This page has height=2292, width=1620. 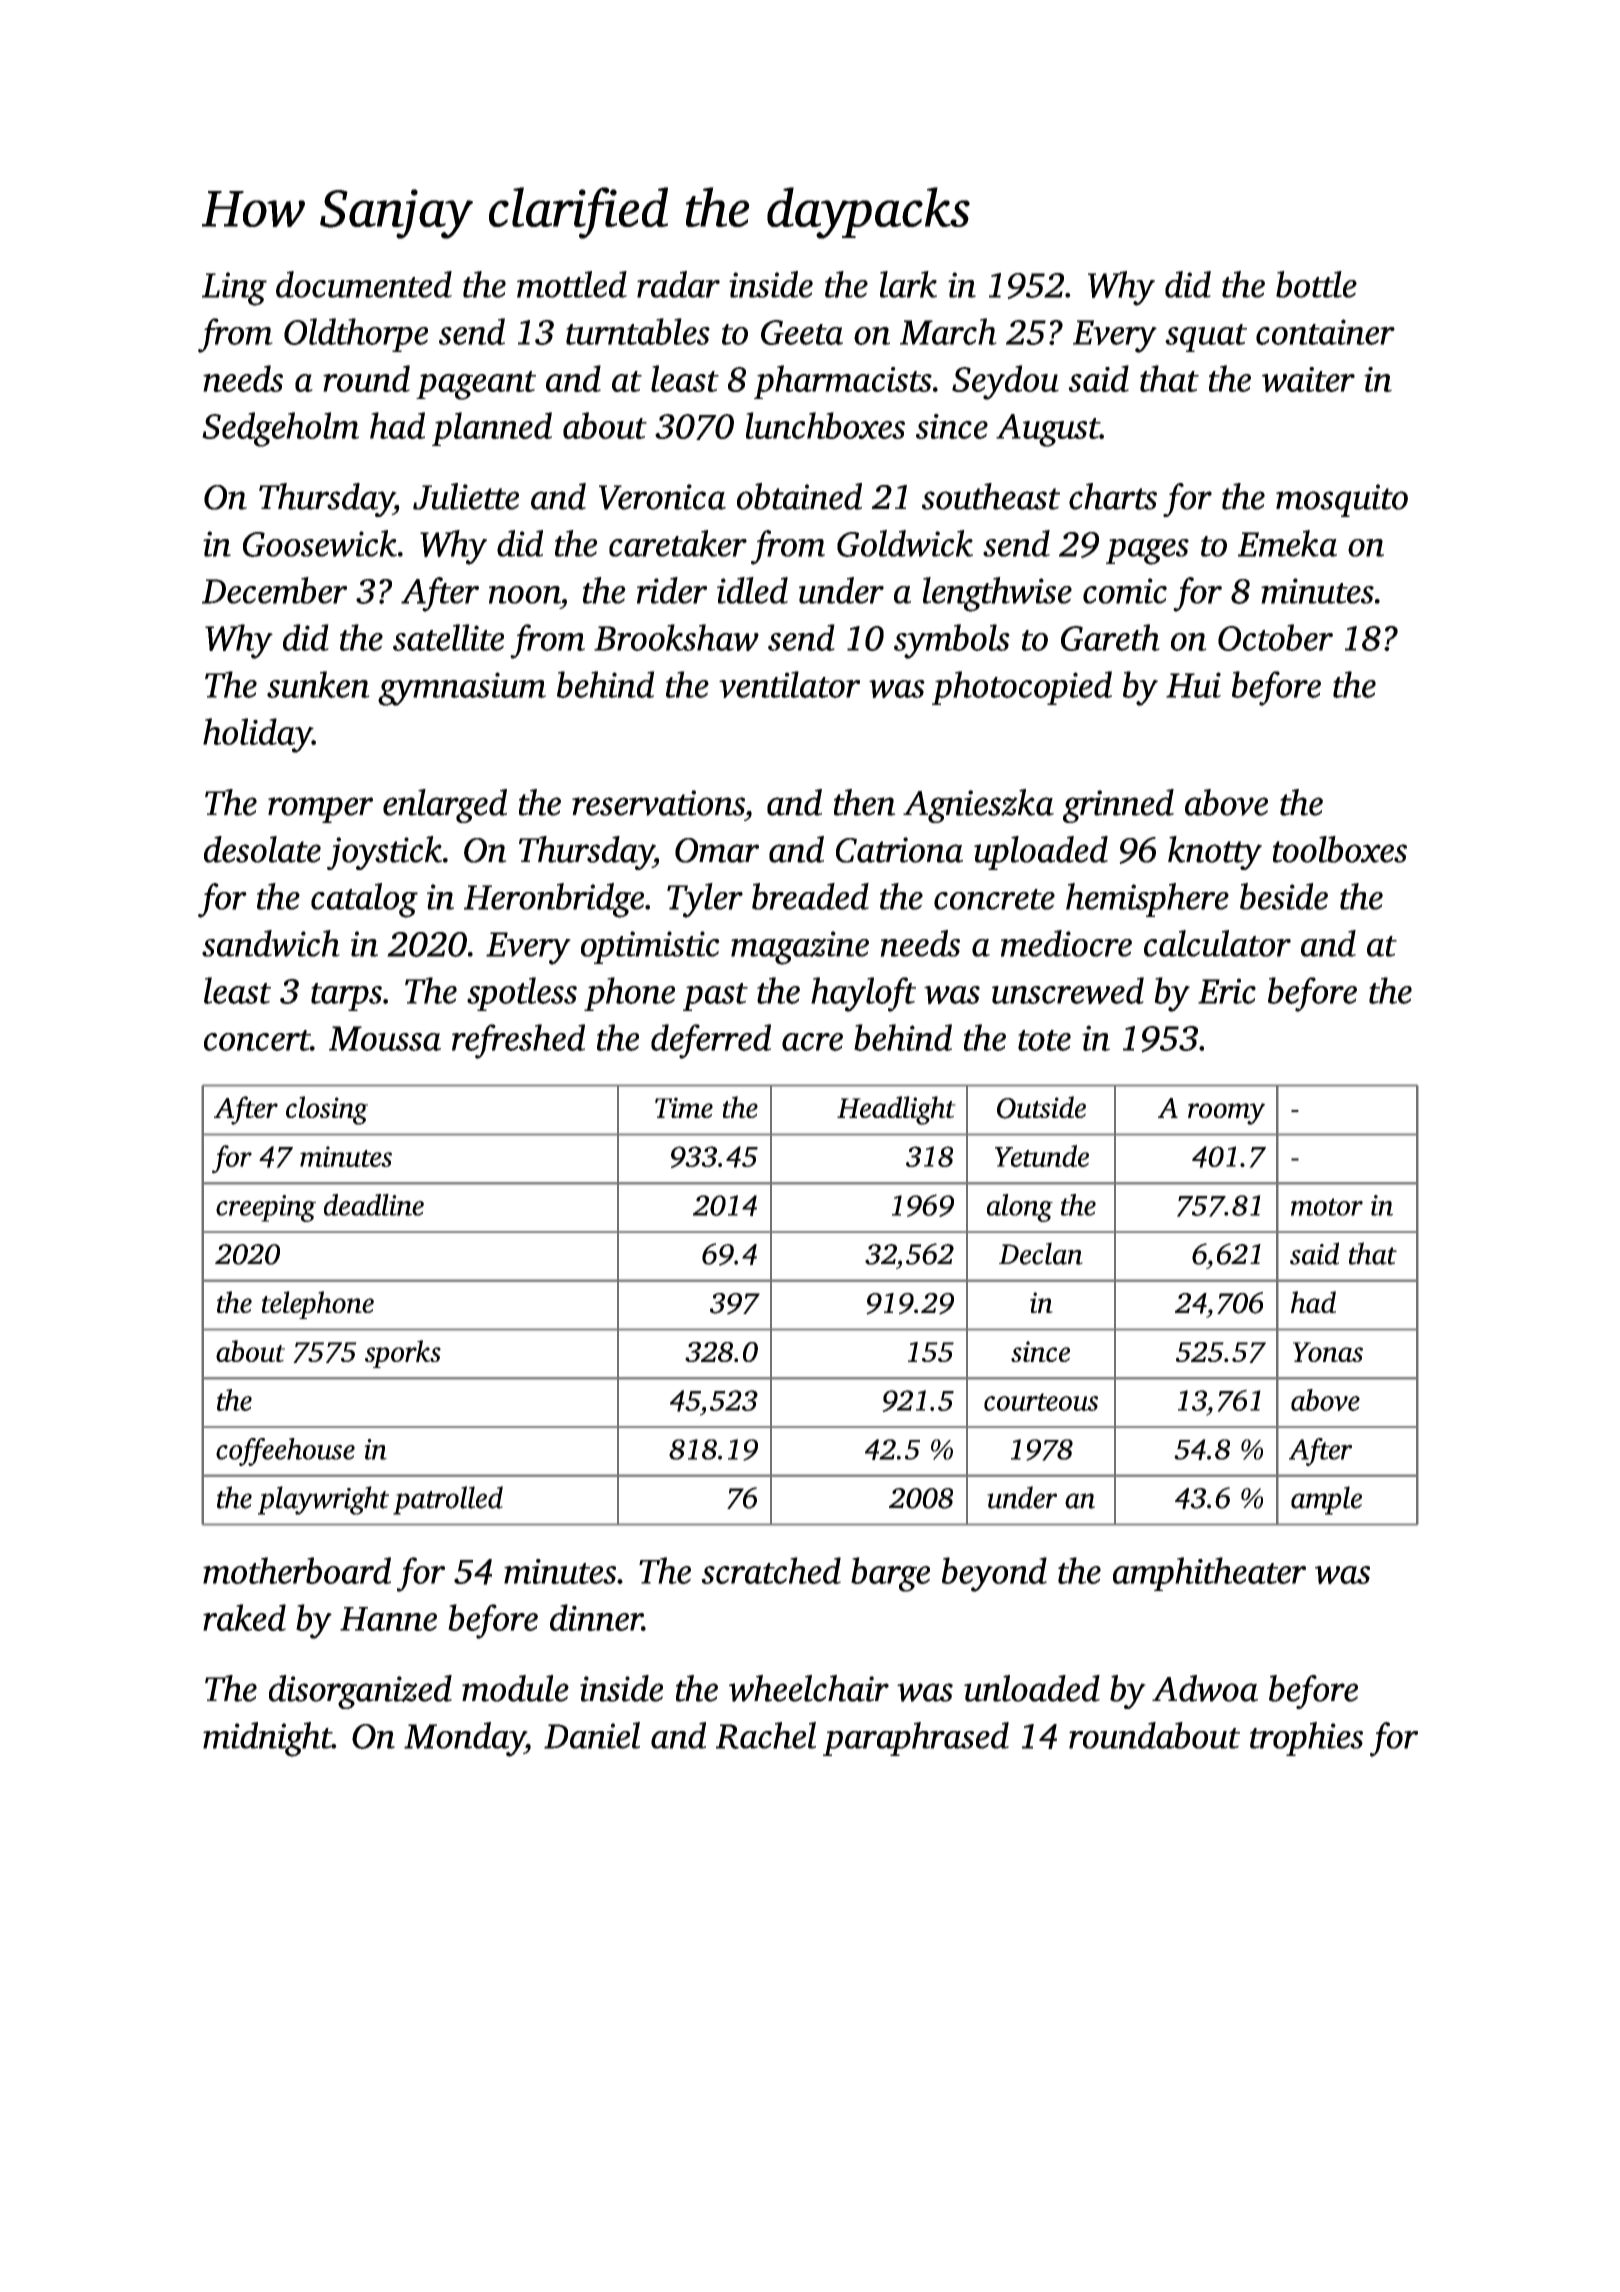 What do you see at coordinates (1206, 338) in the page?
I see `squat` at bounding box center [1206, 338].
